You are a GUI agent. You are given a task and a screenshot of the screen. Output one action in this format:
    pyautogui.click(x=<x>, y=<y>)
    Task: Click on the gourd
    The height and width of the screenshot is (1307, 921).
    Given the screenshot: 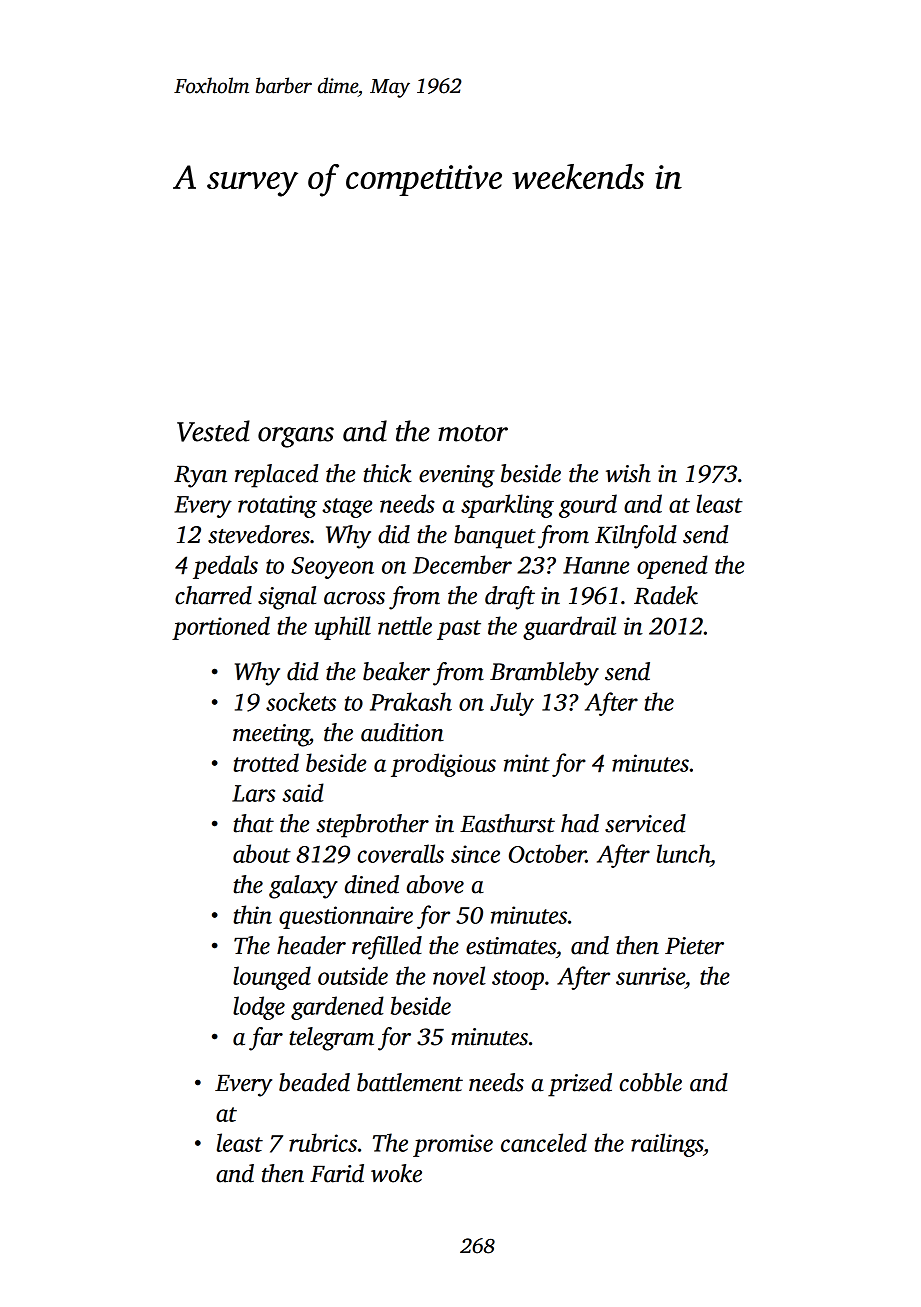 What is the action you would take?
    pyautogui.click(x=588, y=506)
